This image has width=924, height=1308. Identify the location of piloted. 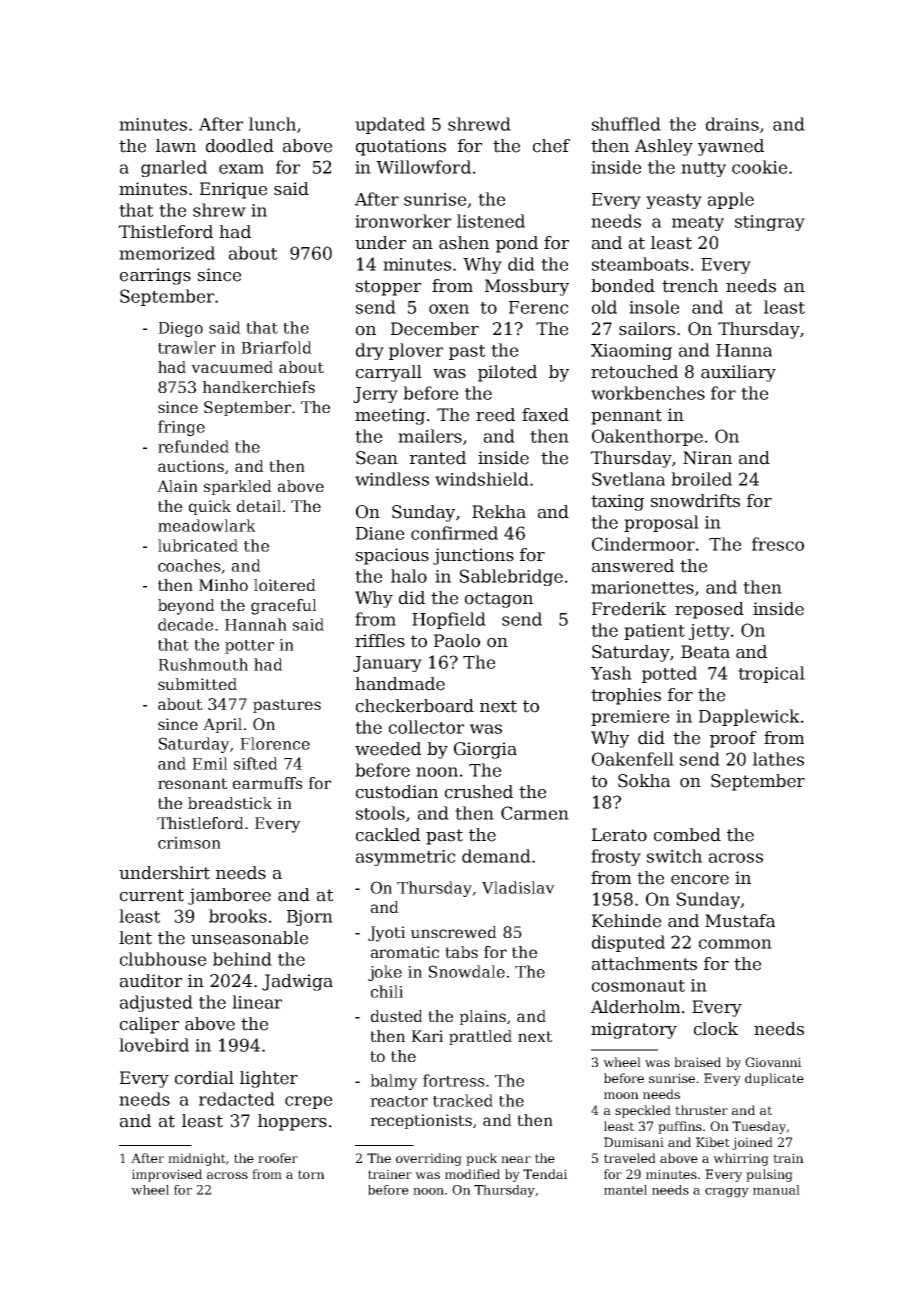
(507, 373).
